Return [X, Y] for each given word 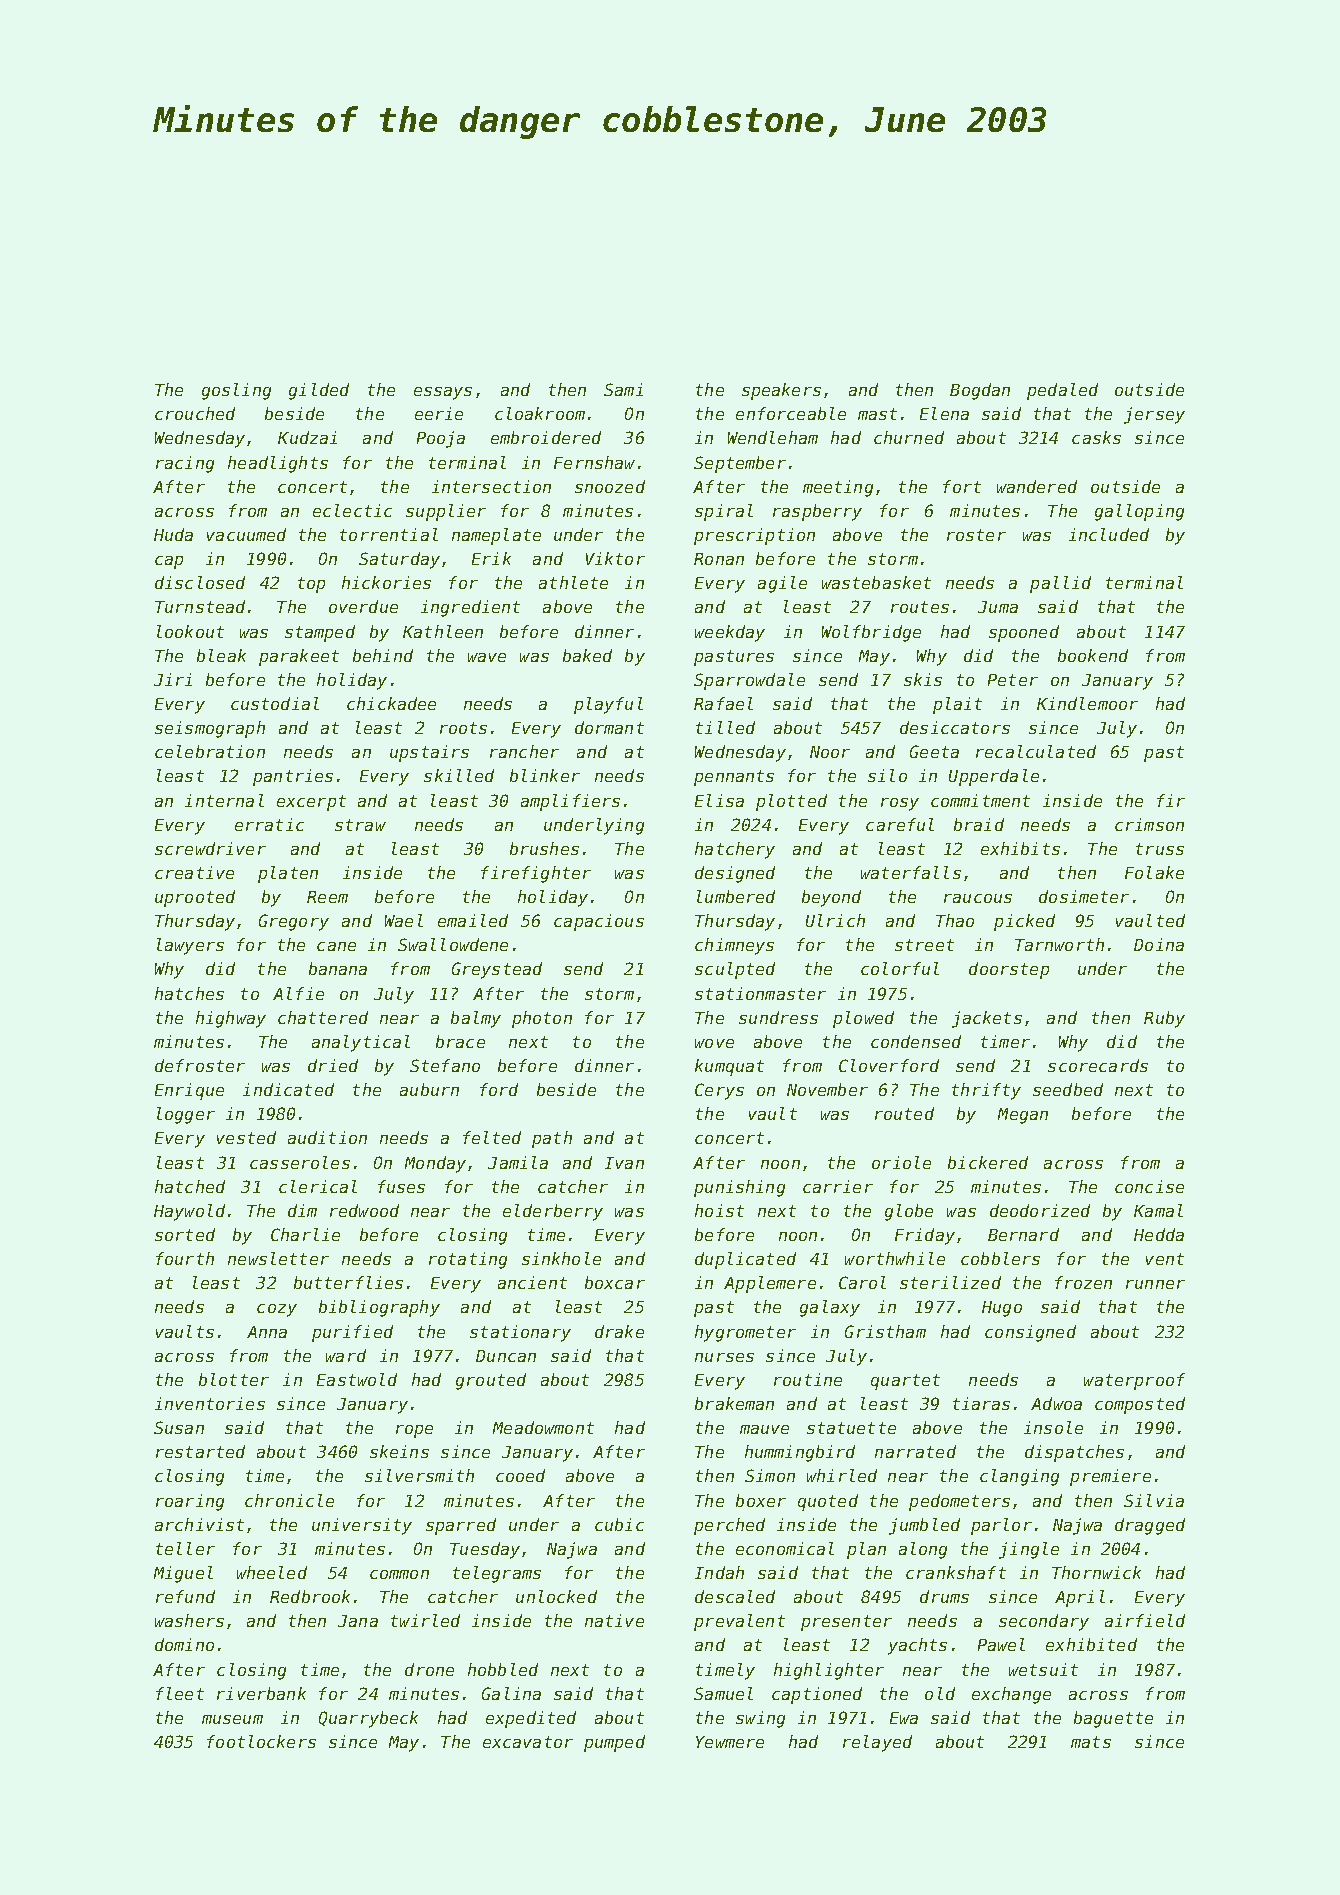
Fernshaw [594, 462]
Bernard [1023, 1234]
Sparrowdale [749, 681]
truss [1160, 849]
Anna [267, 1332]
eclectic [352, 510]
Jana [358, 1621]
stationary [520, 1333]
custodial [275, 703]
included [1109, 534]
